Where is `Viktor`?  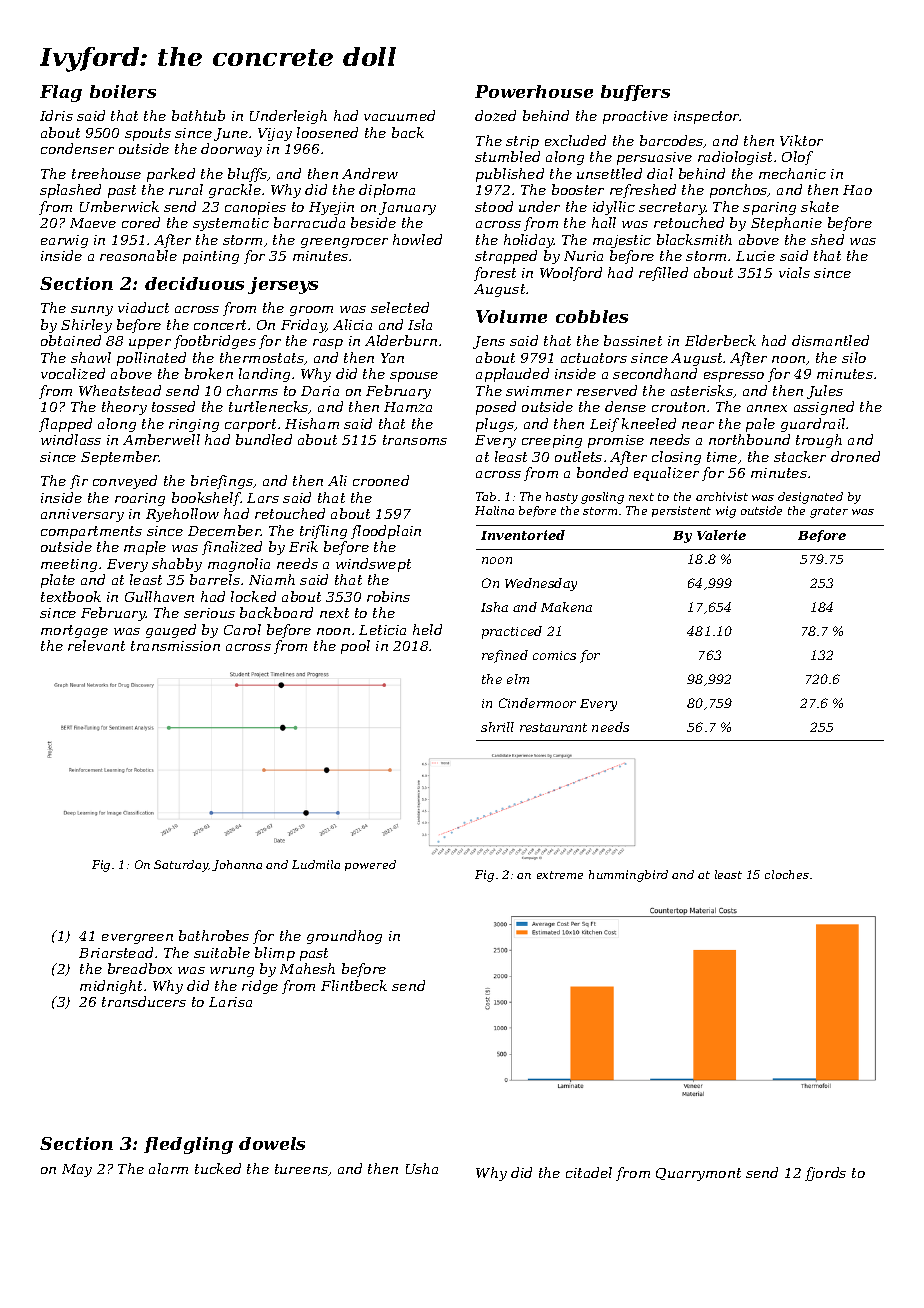
Viktor is located at coordinates (801, 140).
